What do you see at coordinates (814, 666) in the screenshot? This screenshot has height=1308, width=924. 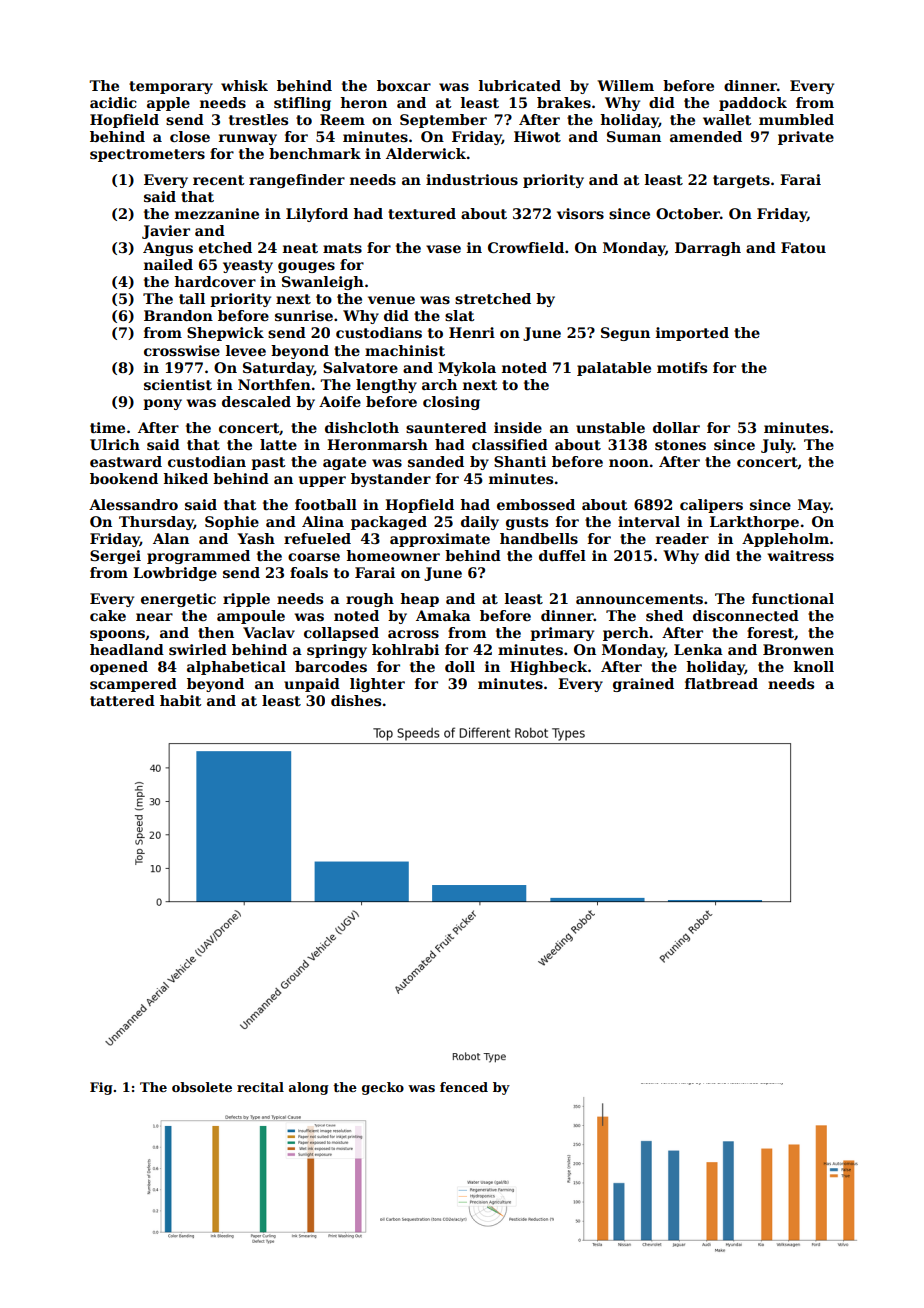 I see `knoll` at bounding box center [814, 666].
